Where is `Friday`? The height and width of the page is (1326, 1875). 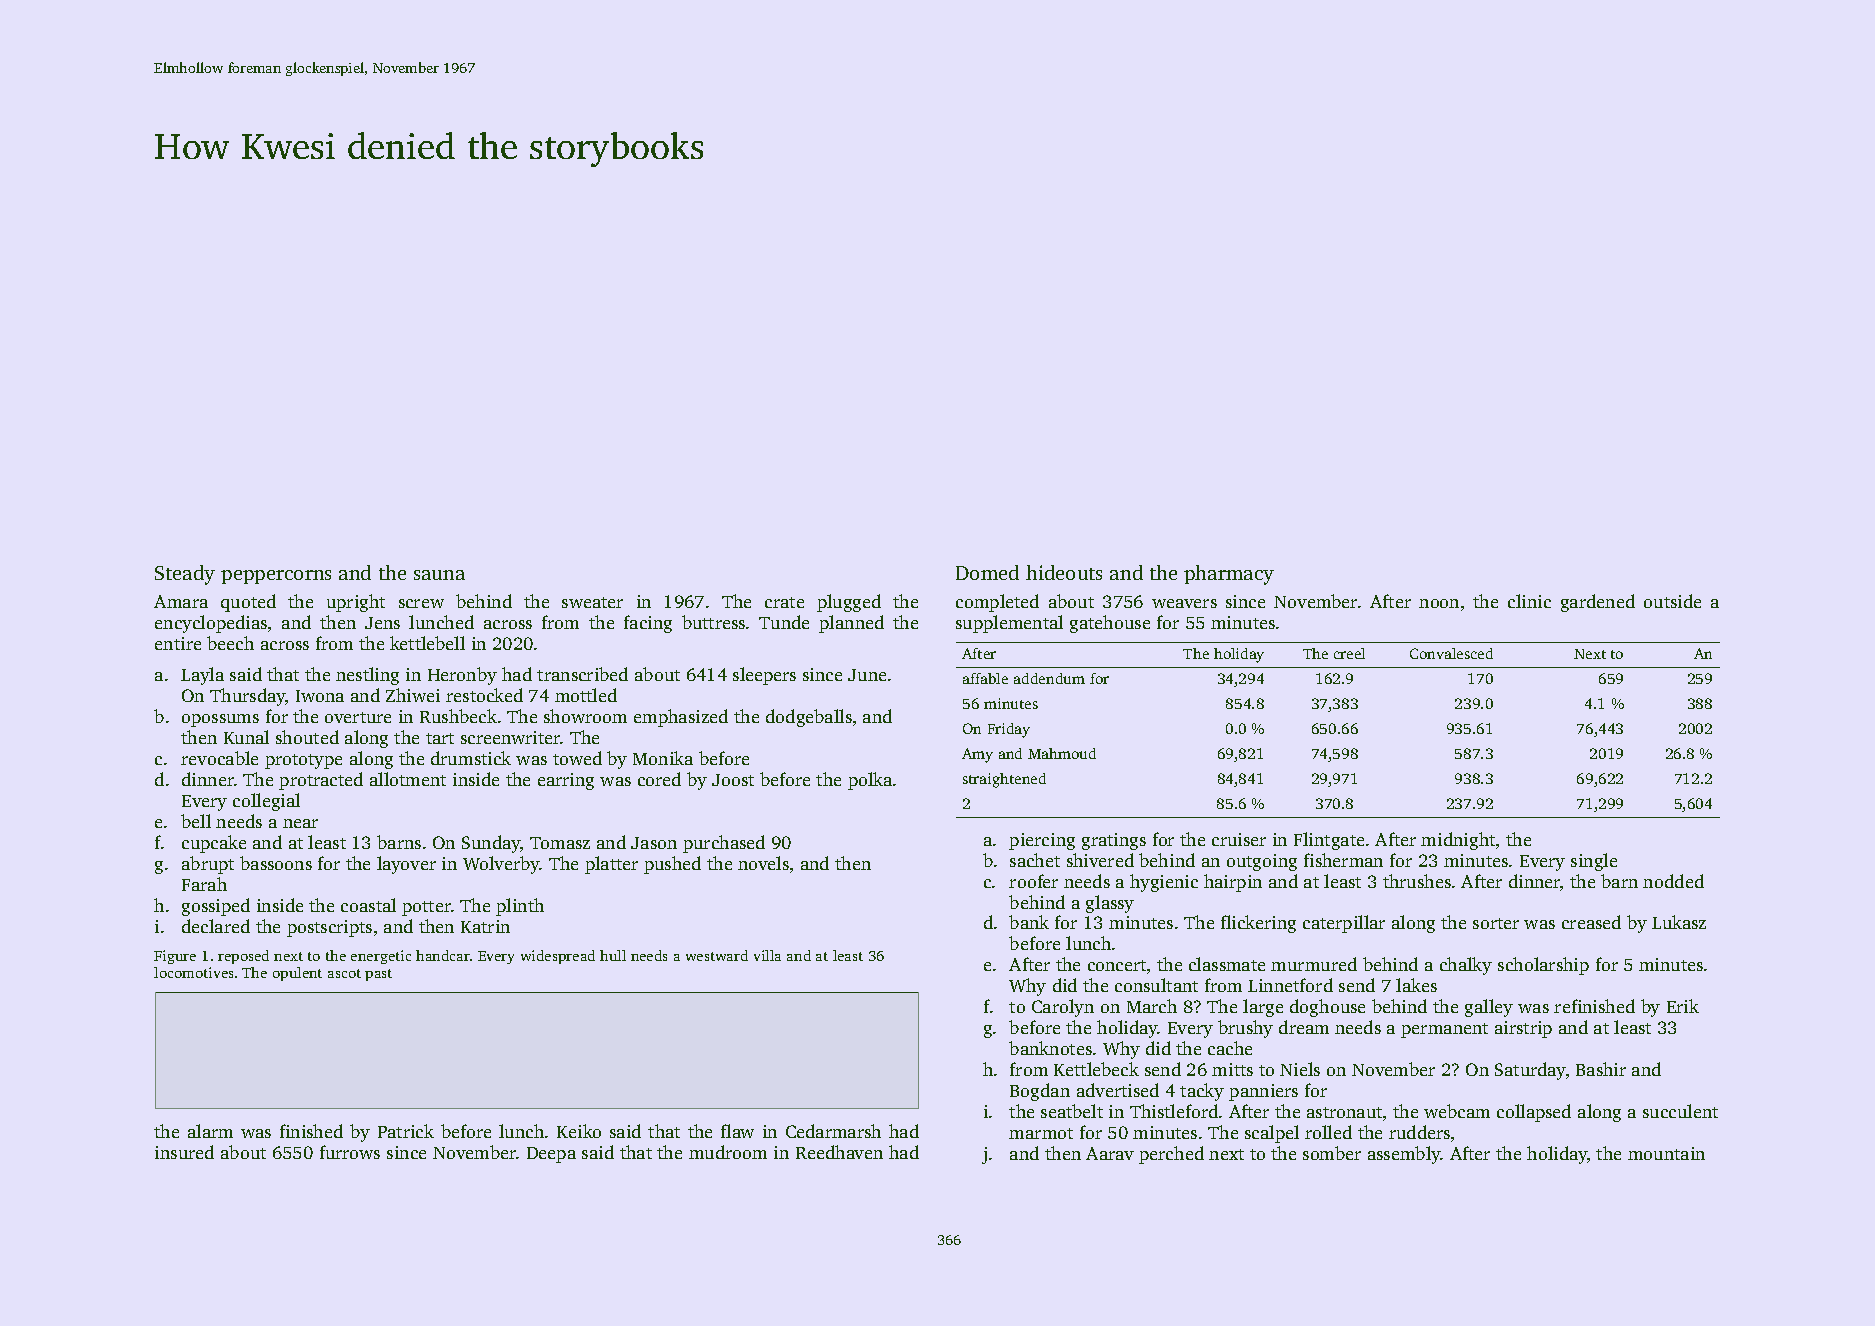 Friday is located at coordinates (1009, 730).
